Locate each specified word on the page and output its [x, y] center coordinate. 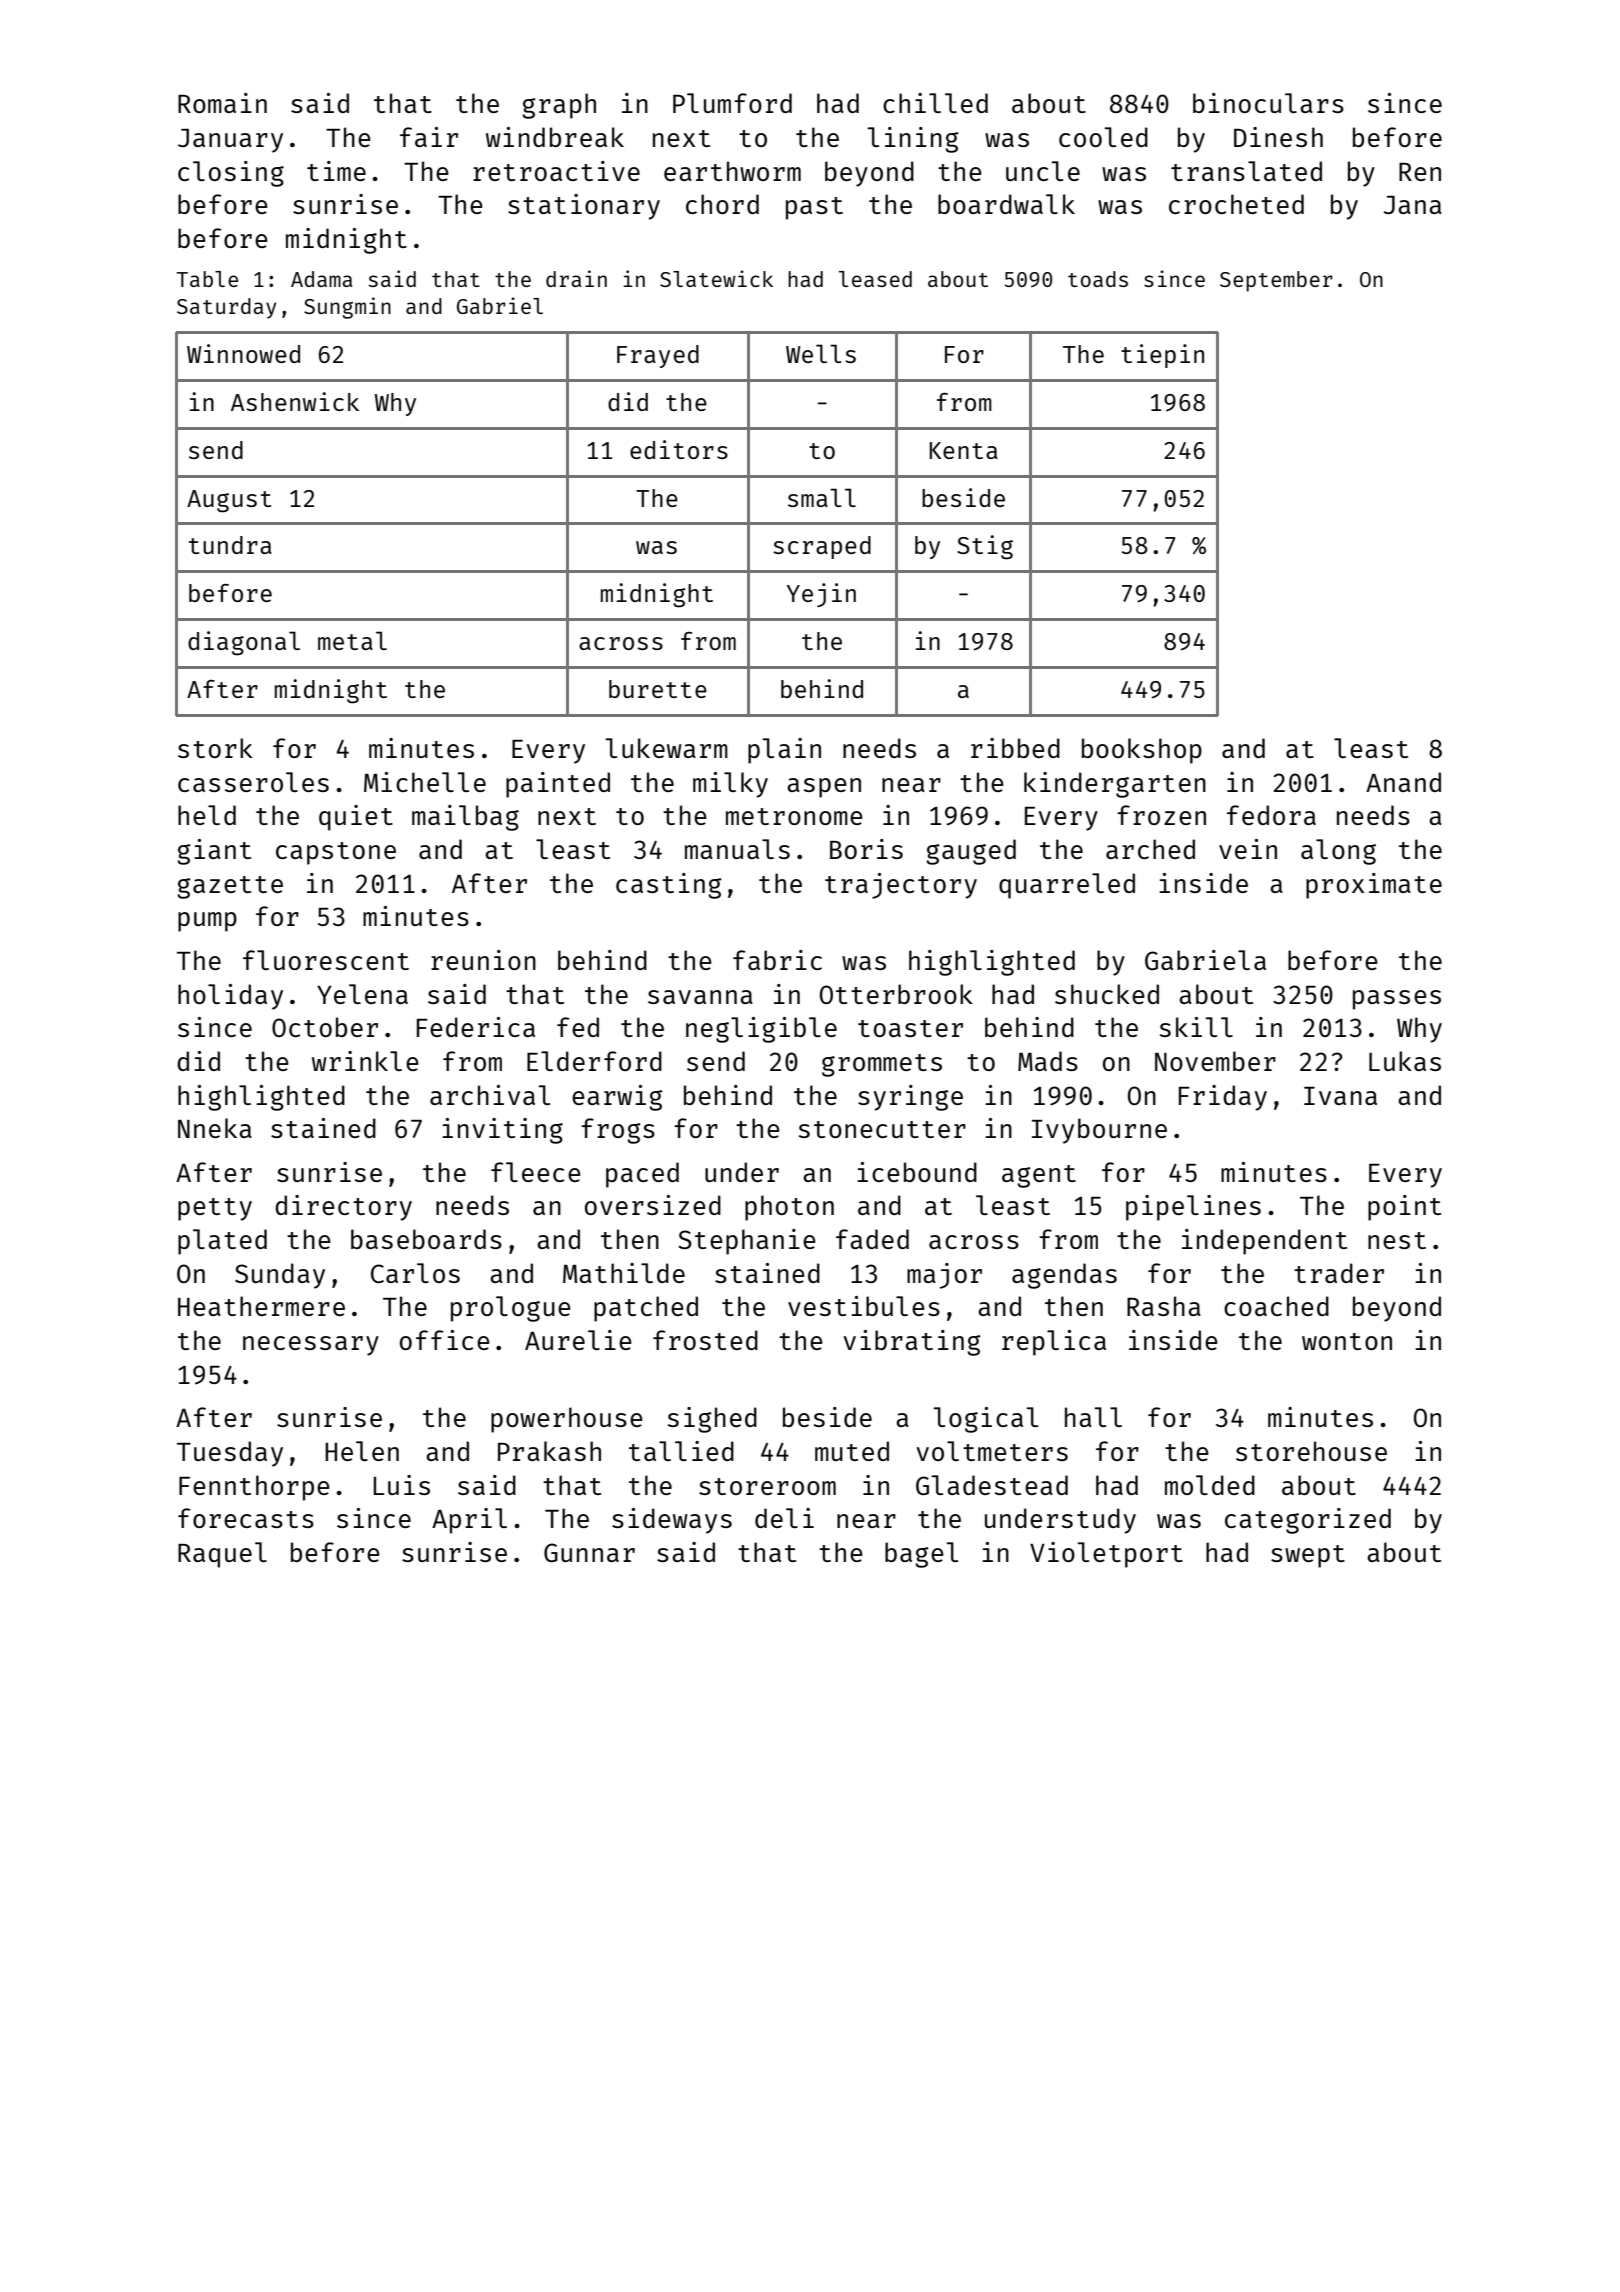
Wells [821, 353]
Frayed [658, 356]
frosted [705, 1340]
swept [1308, 1556]
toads [1098, 279]
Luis [401, 1485]
